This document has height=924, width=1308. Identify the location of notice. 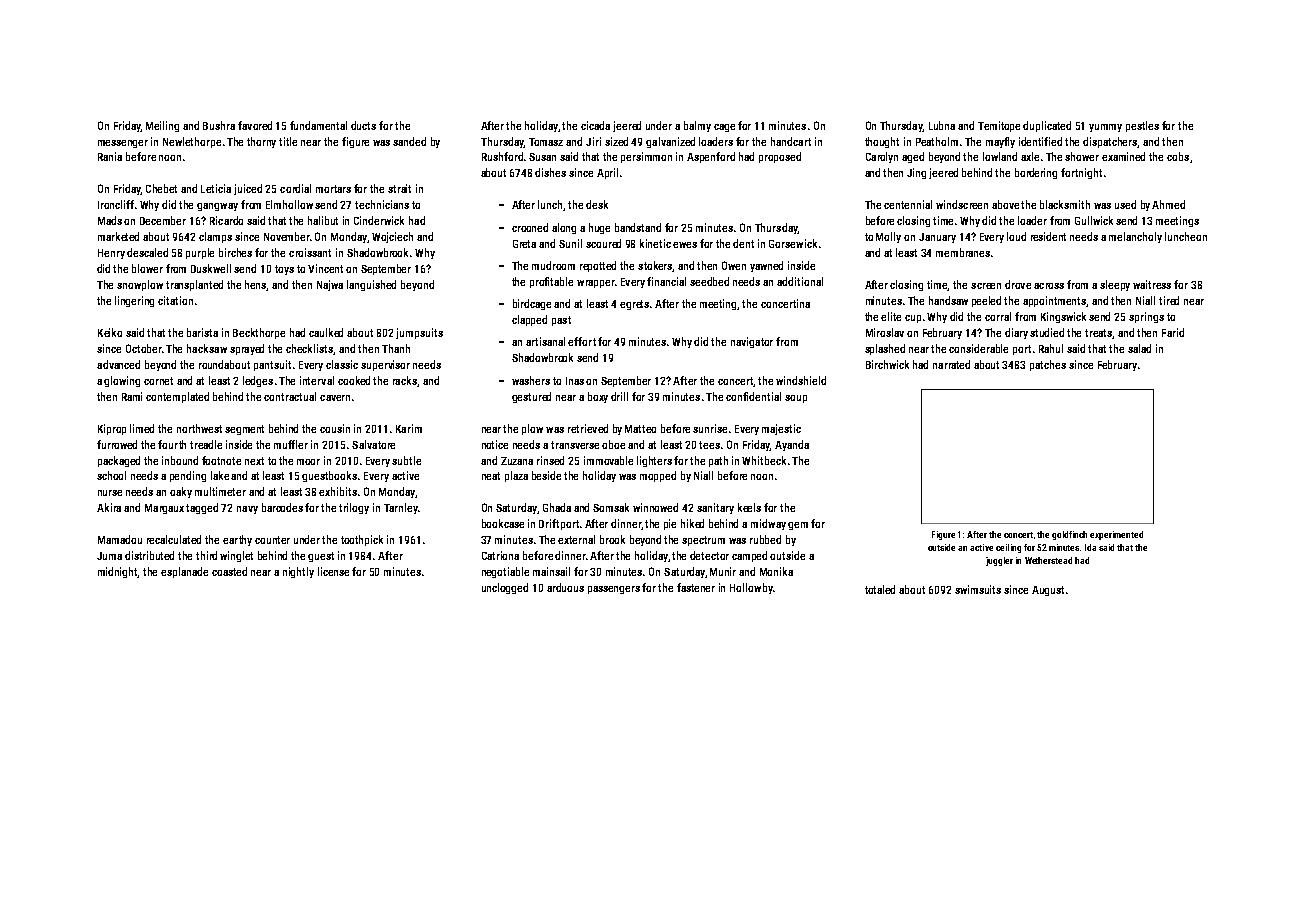
(495, 444).
